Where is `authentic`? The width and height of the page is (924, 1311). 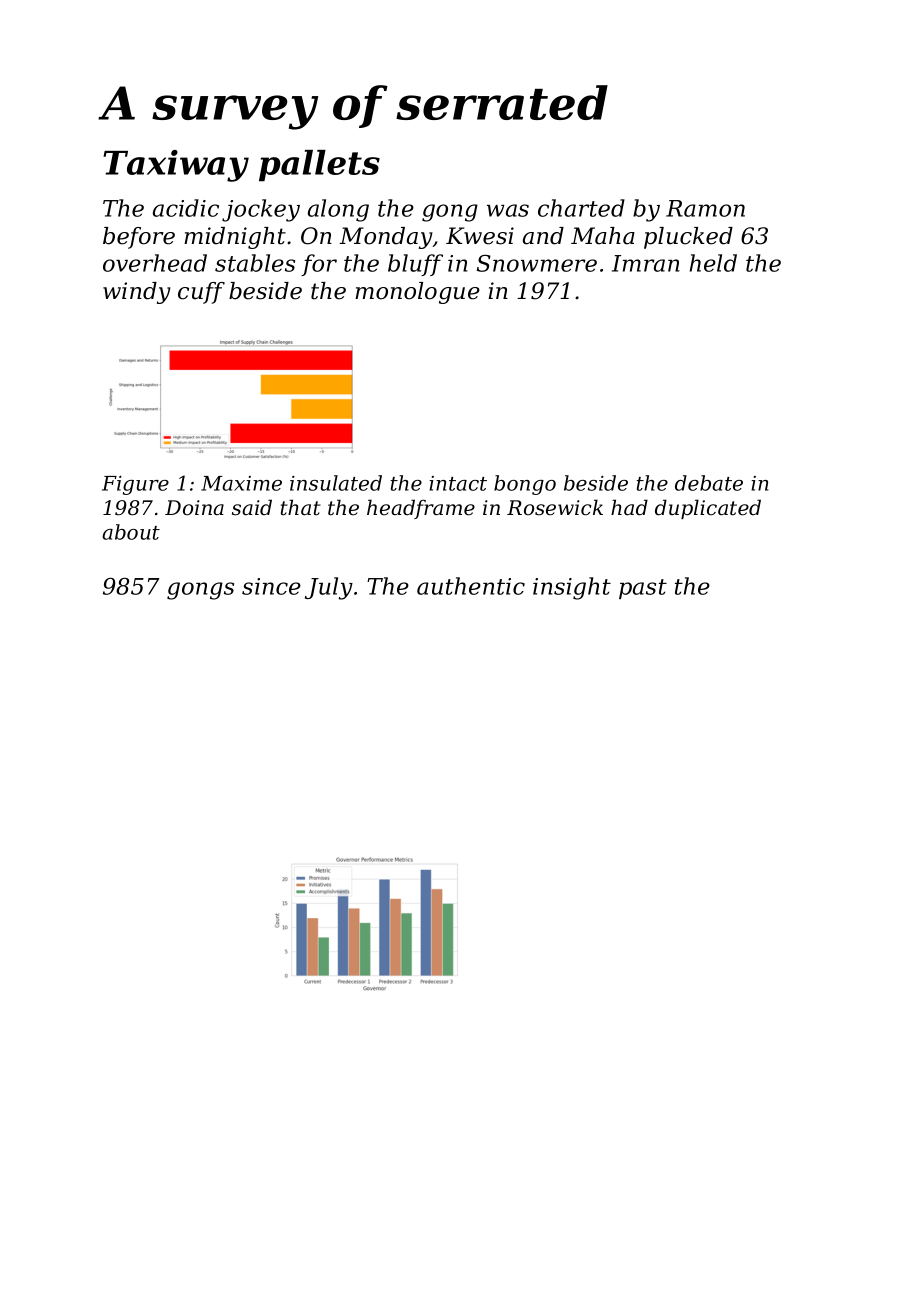
authentic is located at coordinates (471, 586).
